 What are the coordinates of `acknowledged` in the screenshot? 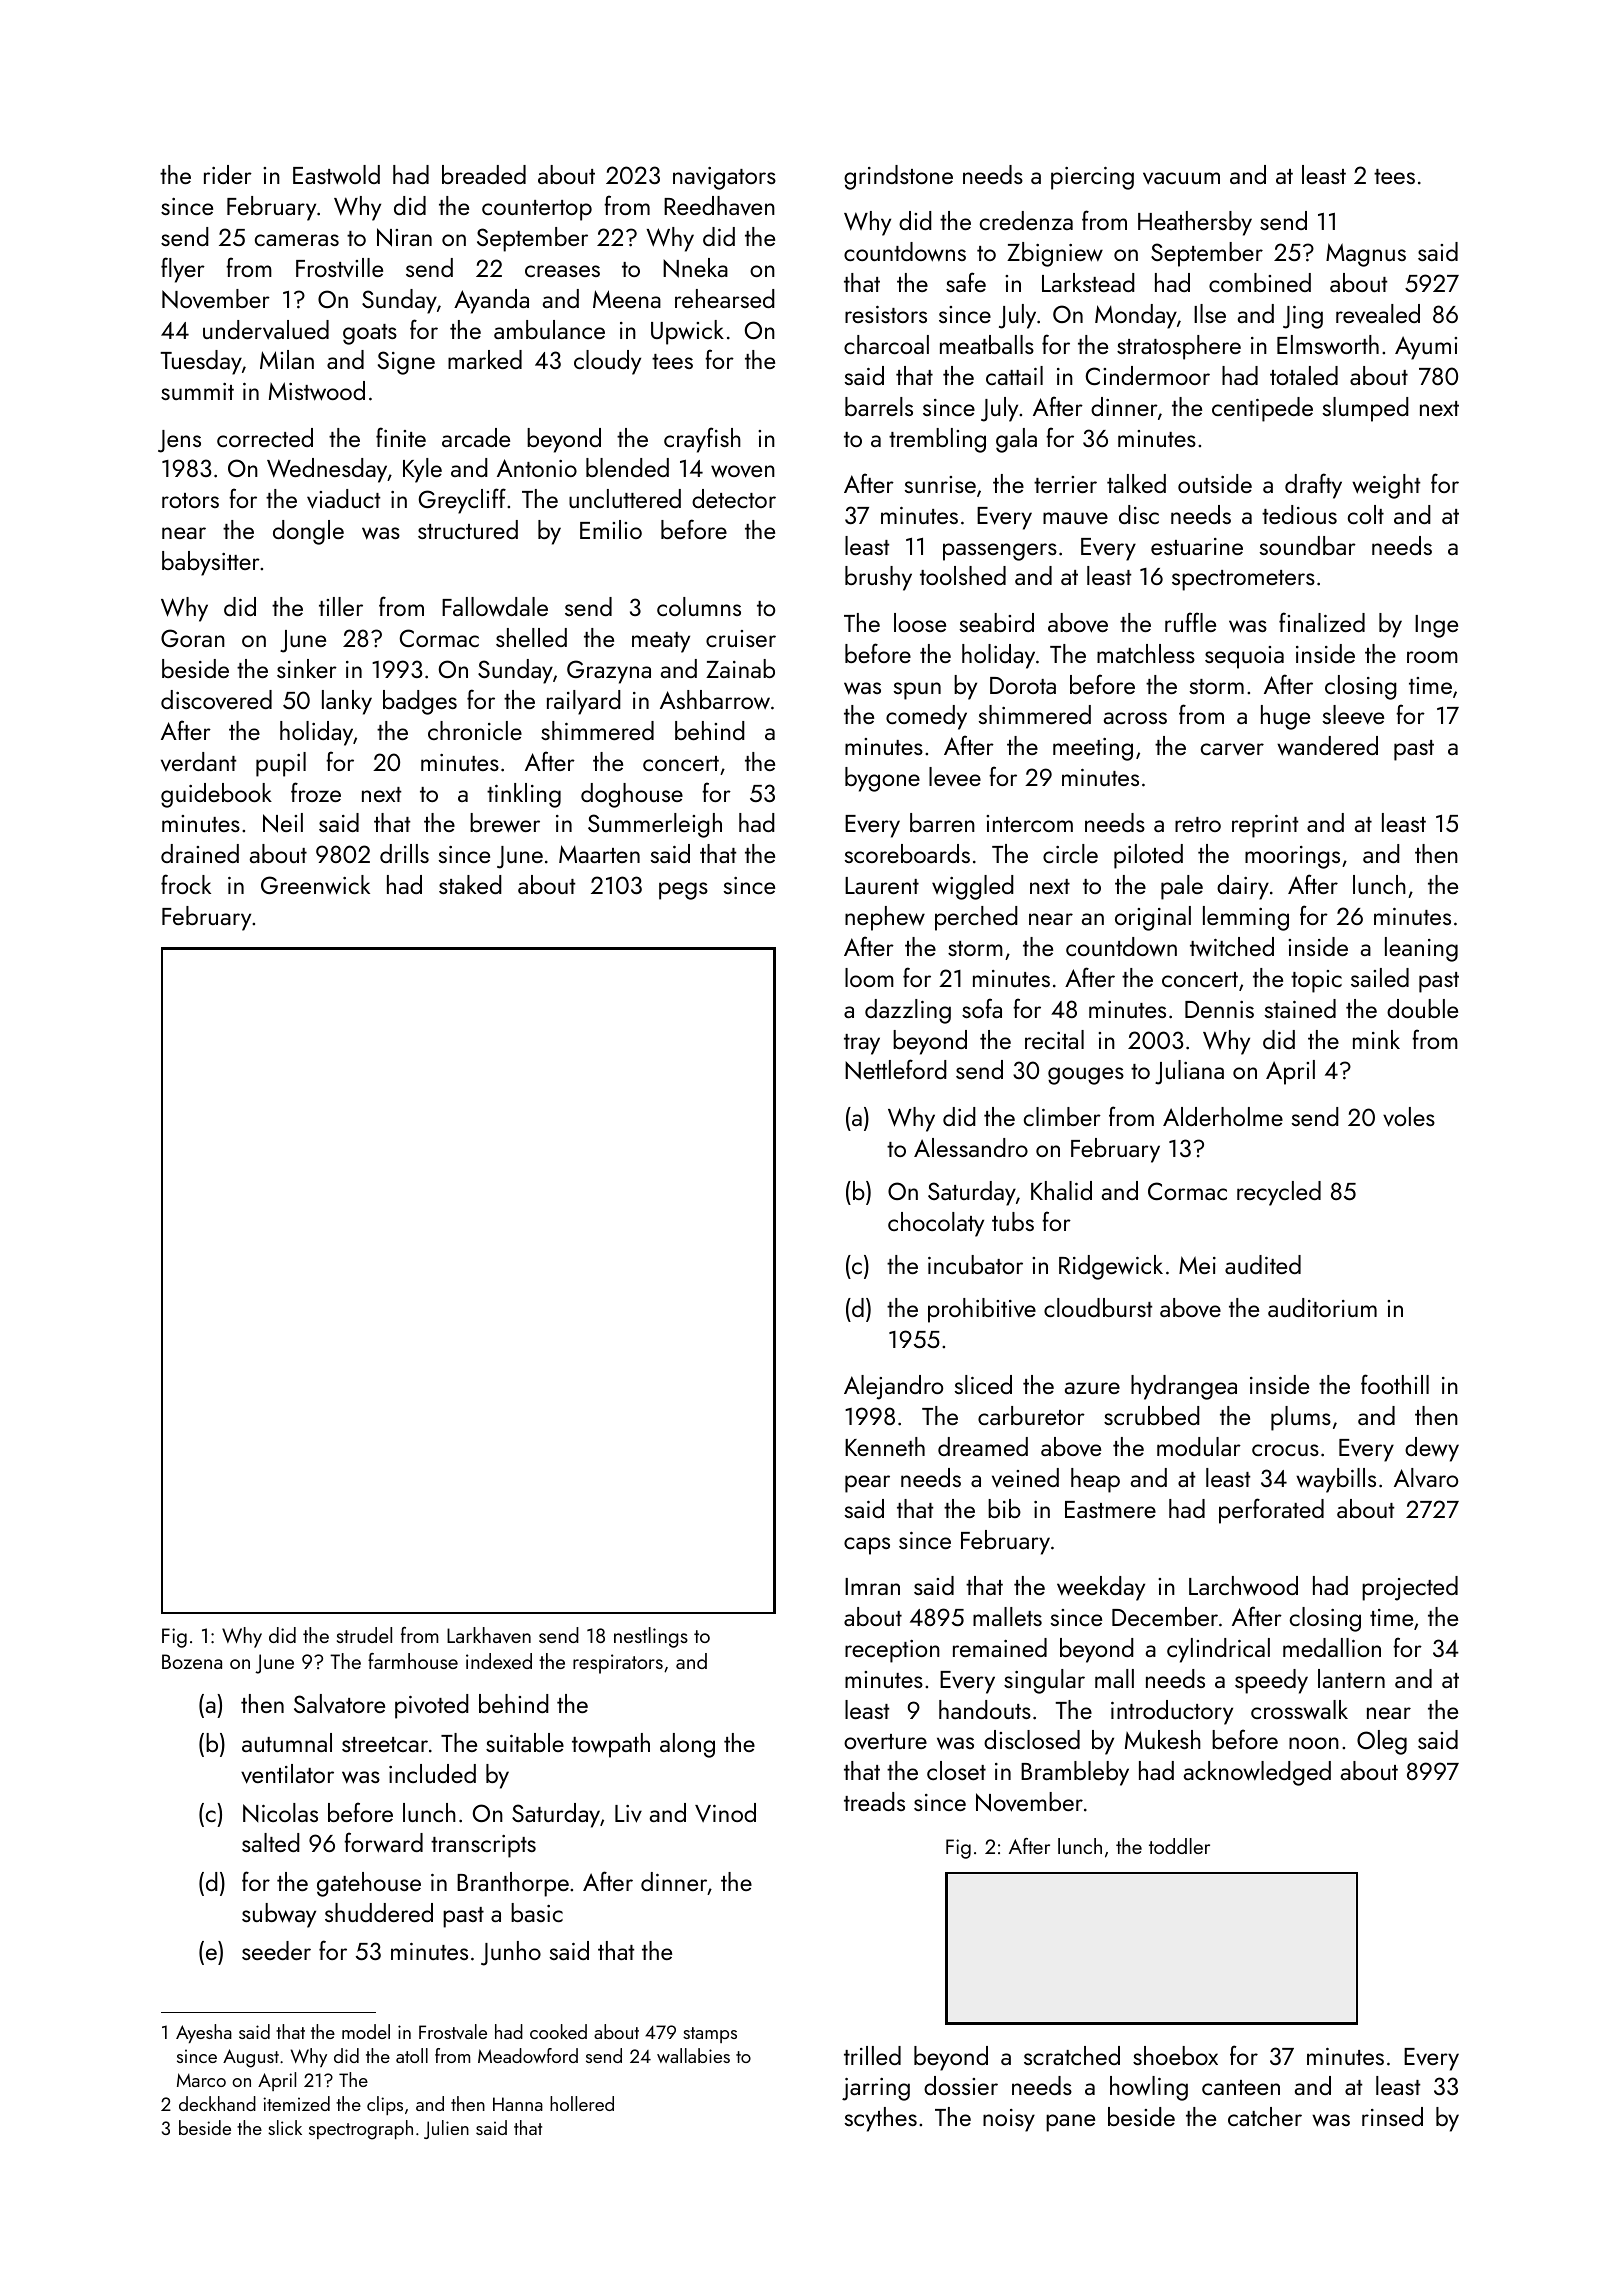 It's located at (1257, 1773).
